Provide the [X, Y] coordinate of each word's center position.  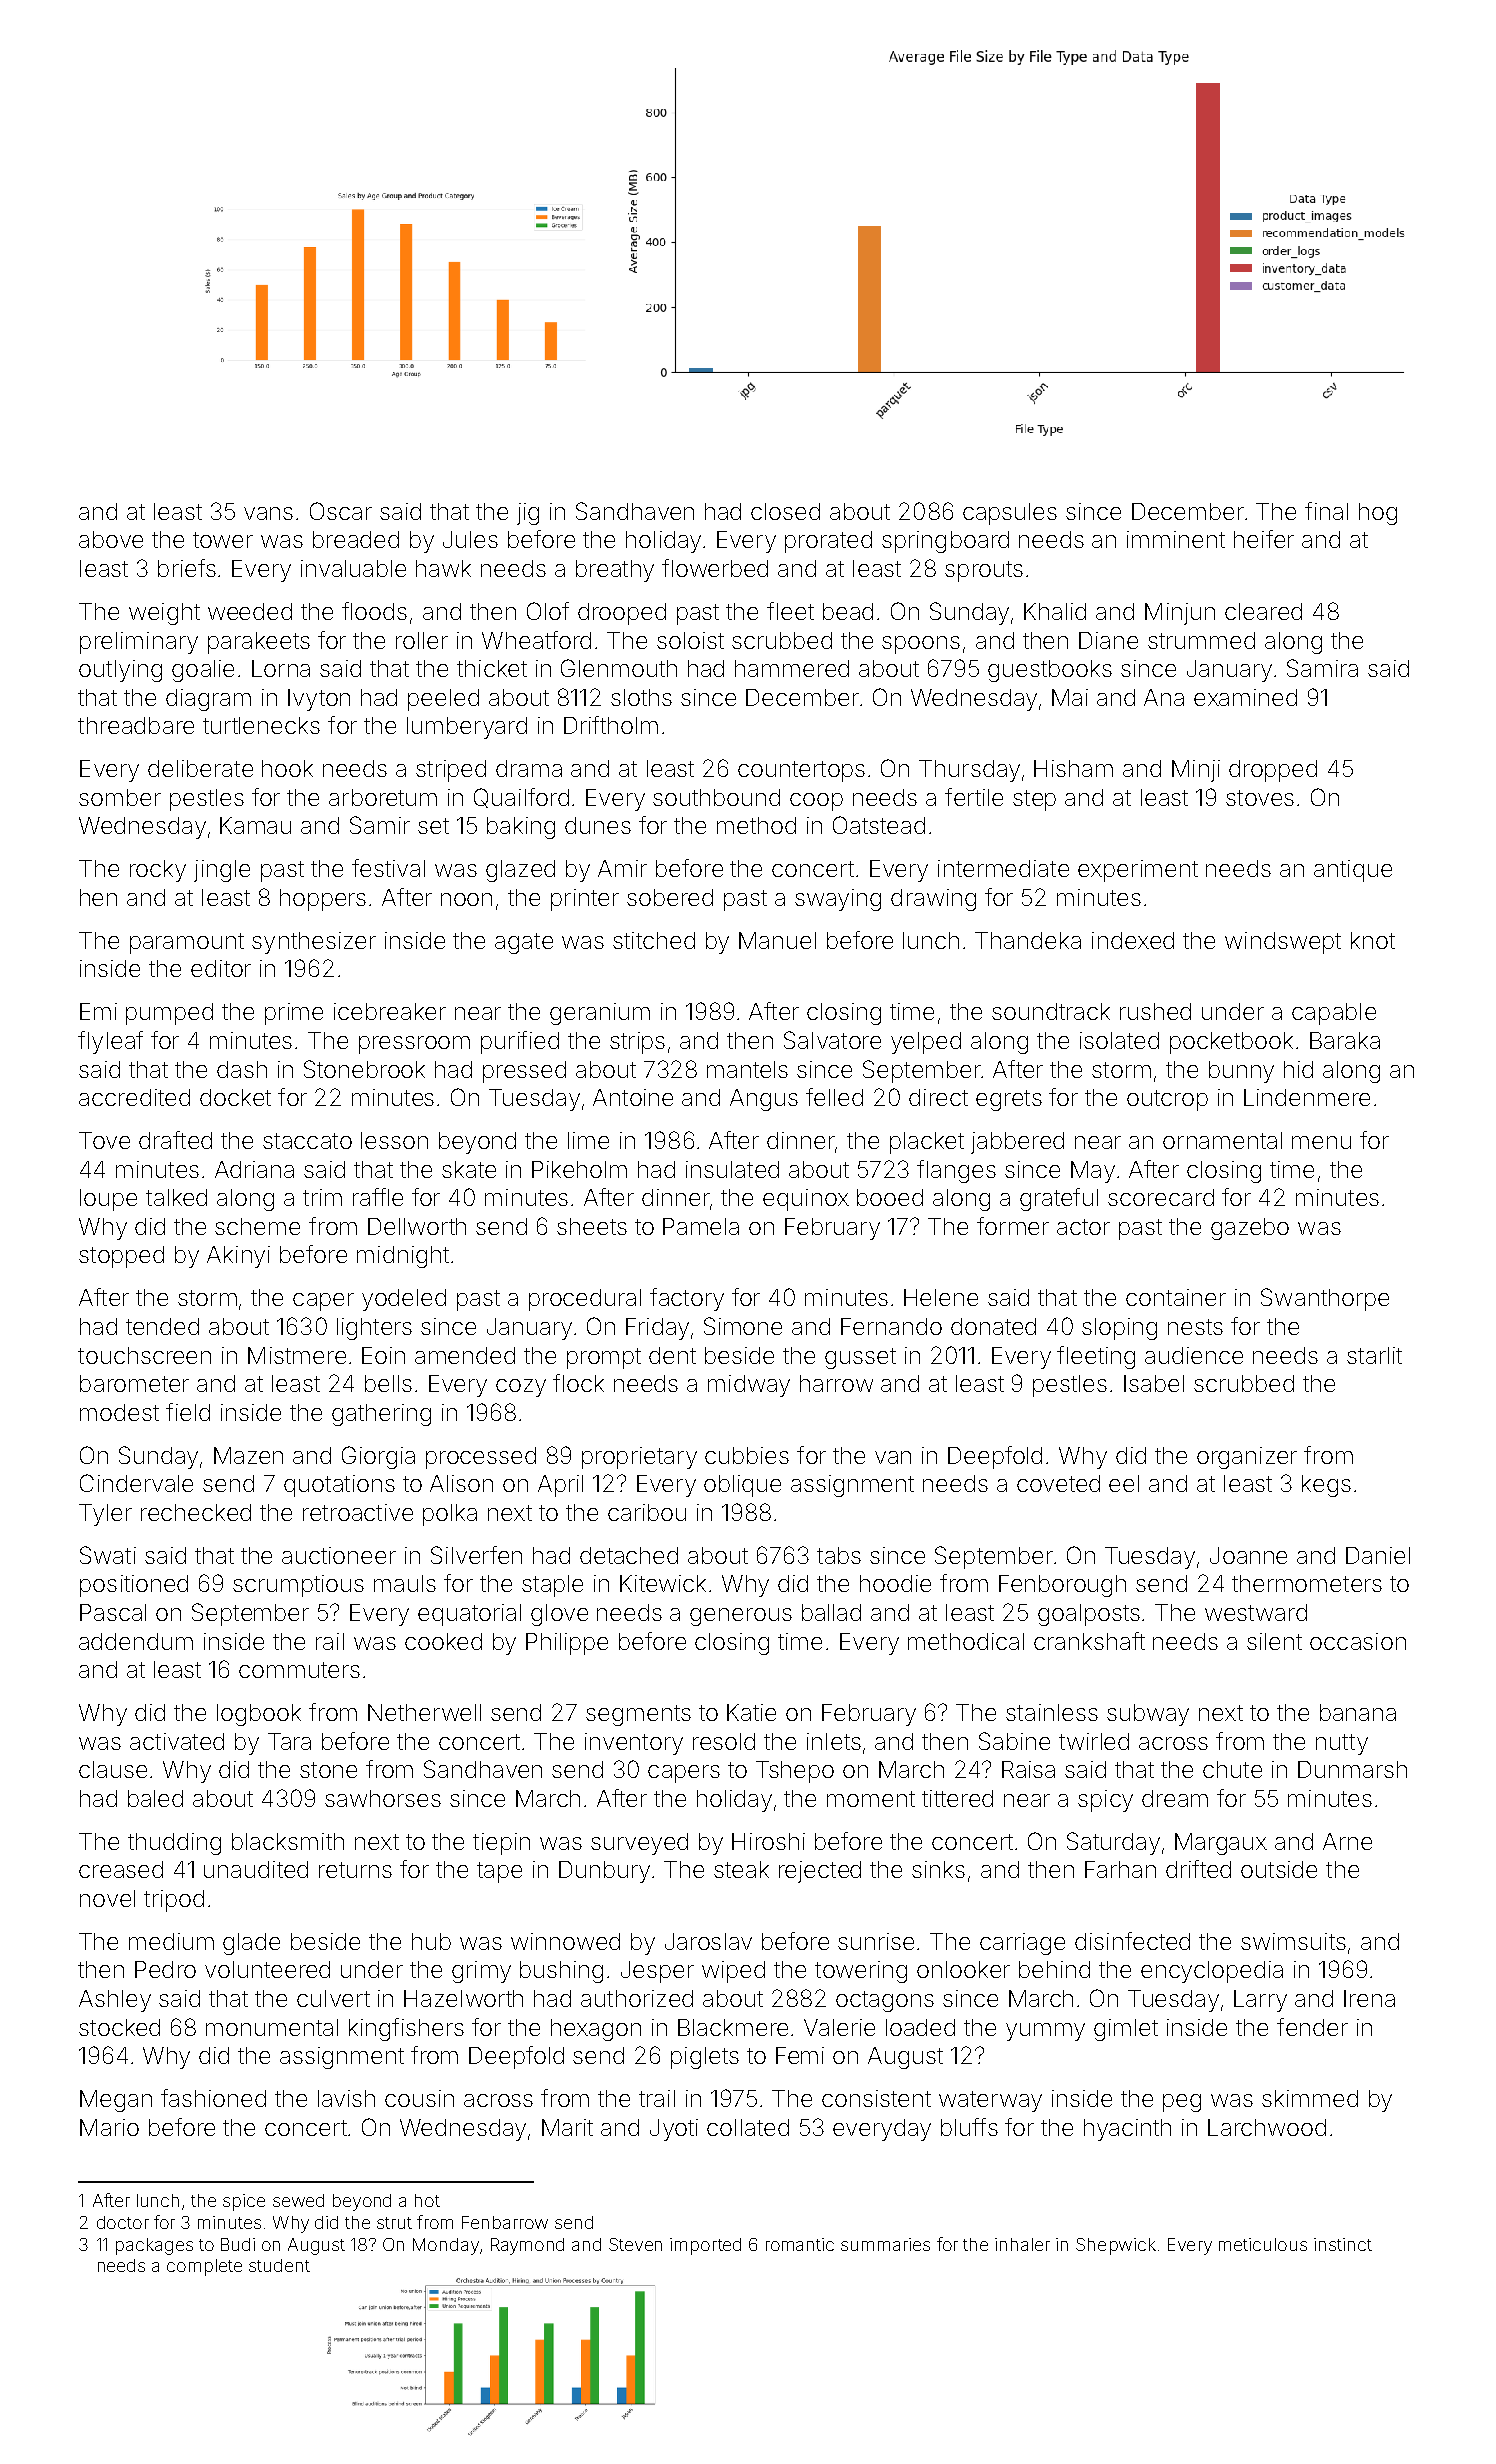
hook [287, 768]
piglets [705, 2058]
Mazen [248, 1455]
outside [1279, 1869]
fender [1312, 2027]
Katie [751, 1712]
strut [394, 2223]
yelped [926, 1043]
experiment [1138, 871]
